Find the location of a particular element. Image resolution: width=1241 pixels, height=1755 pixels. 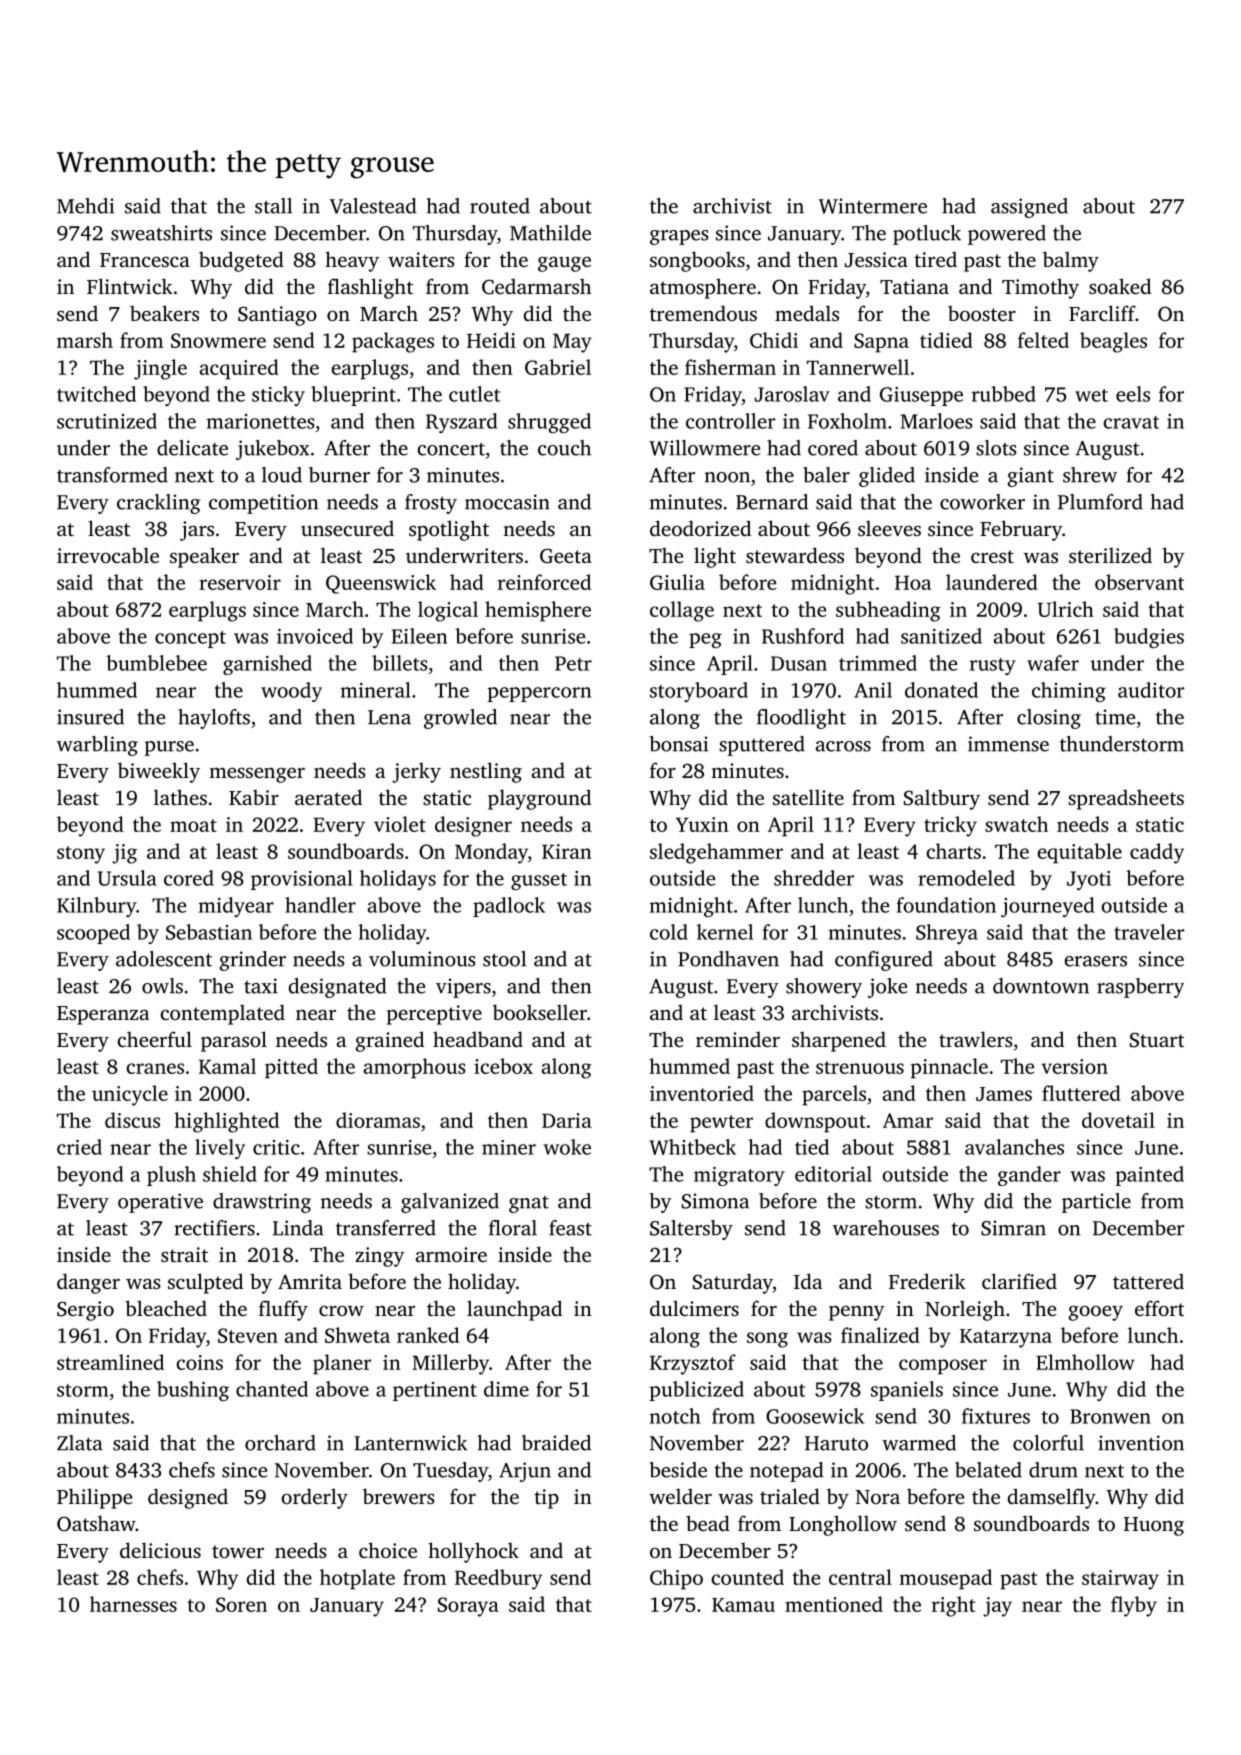

invention is located at coordinates (1141, 1443).
